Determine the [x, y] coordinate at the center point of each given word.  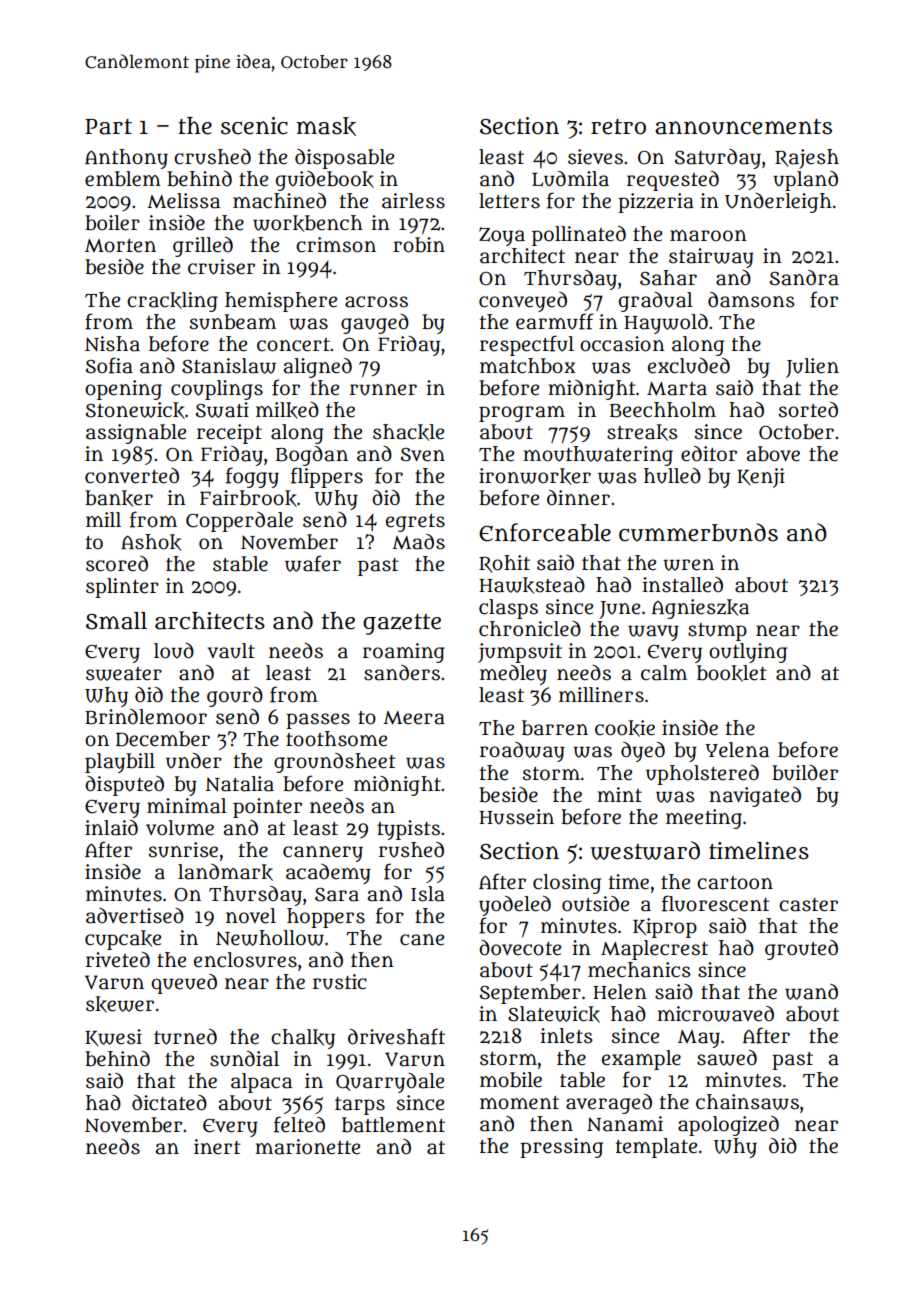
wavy [653, 633]
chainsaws [747, 1102]
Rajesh [807, 159]
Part [108, 127]
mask [326, 126]
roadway [522, 752]
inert [217, 1147]
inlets [567, 1036]
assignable [136, 434]
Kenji [761, 478]
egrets [415, 523]
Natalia [239, 784]
